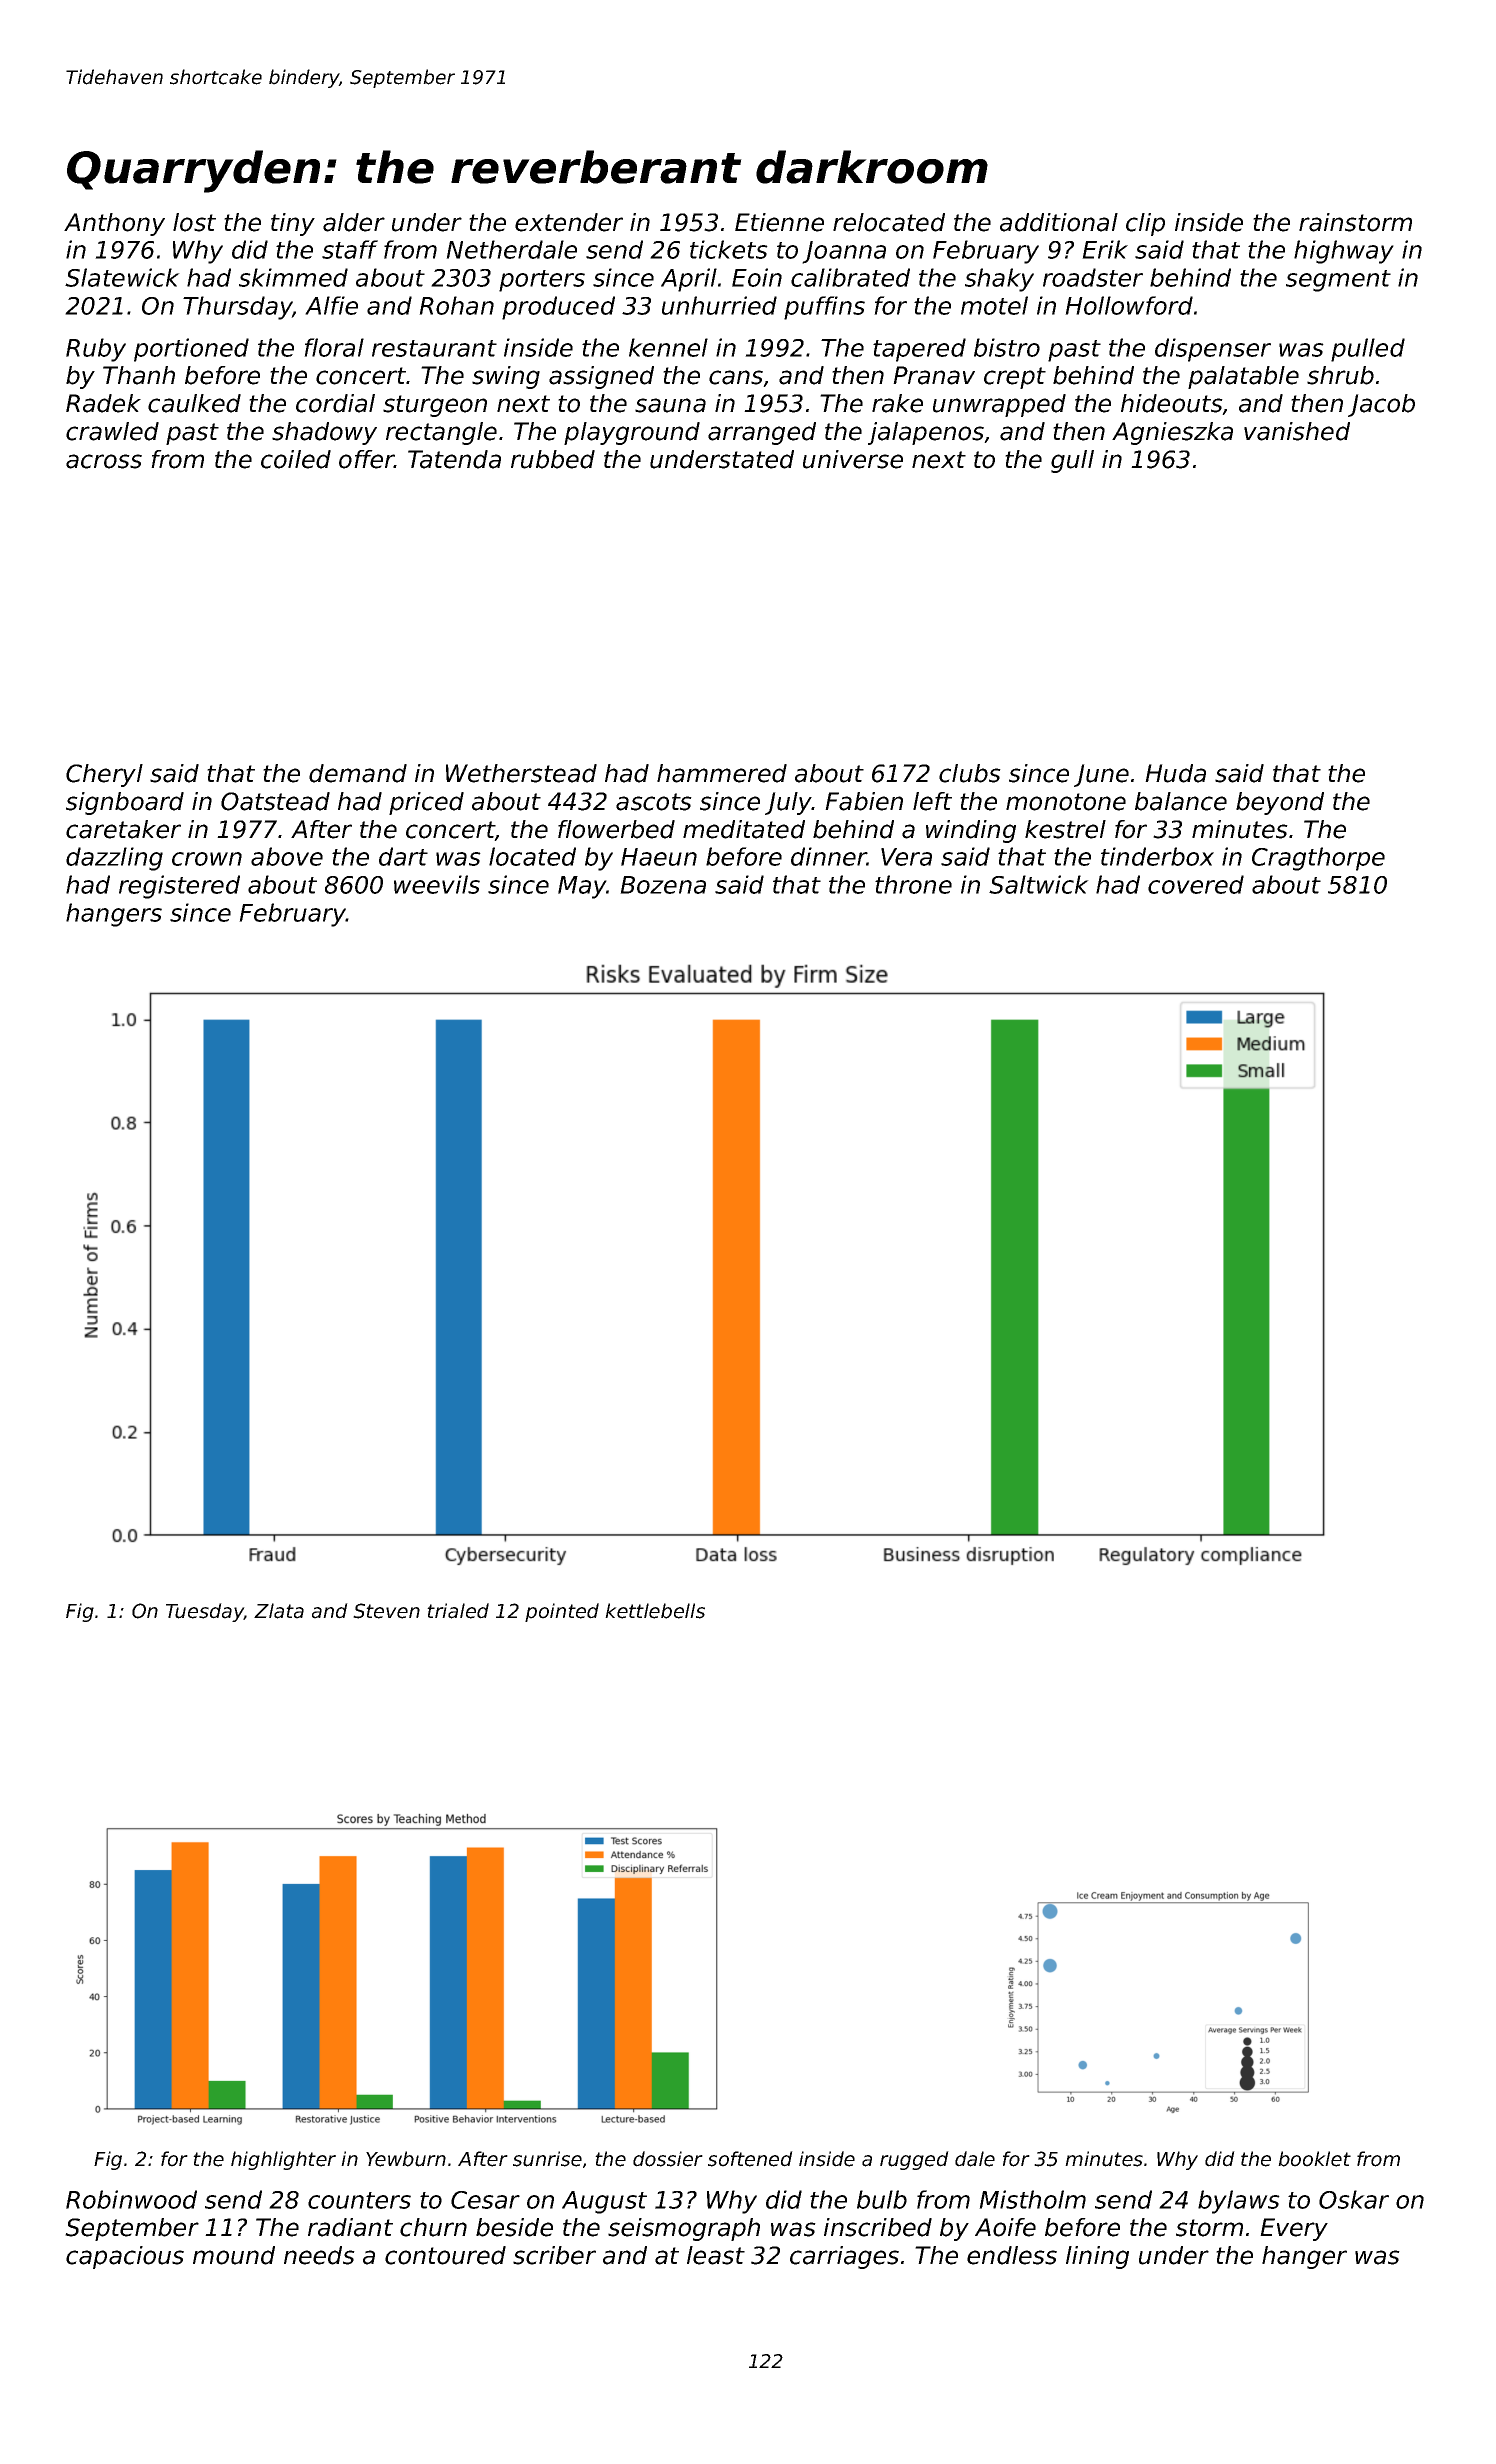 This page has width=1496, height=2464. I want to click on sunrise, so click(547, 2159).
